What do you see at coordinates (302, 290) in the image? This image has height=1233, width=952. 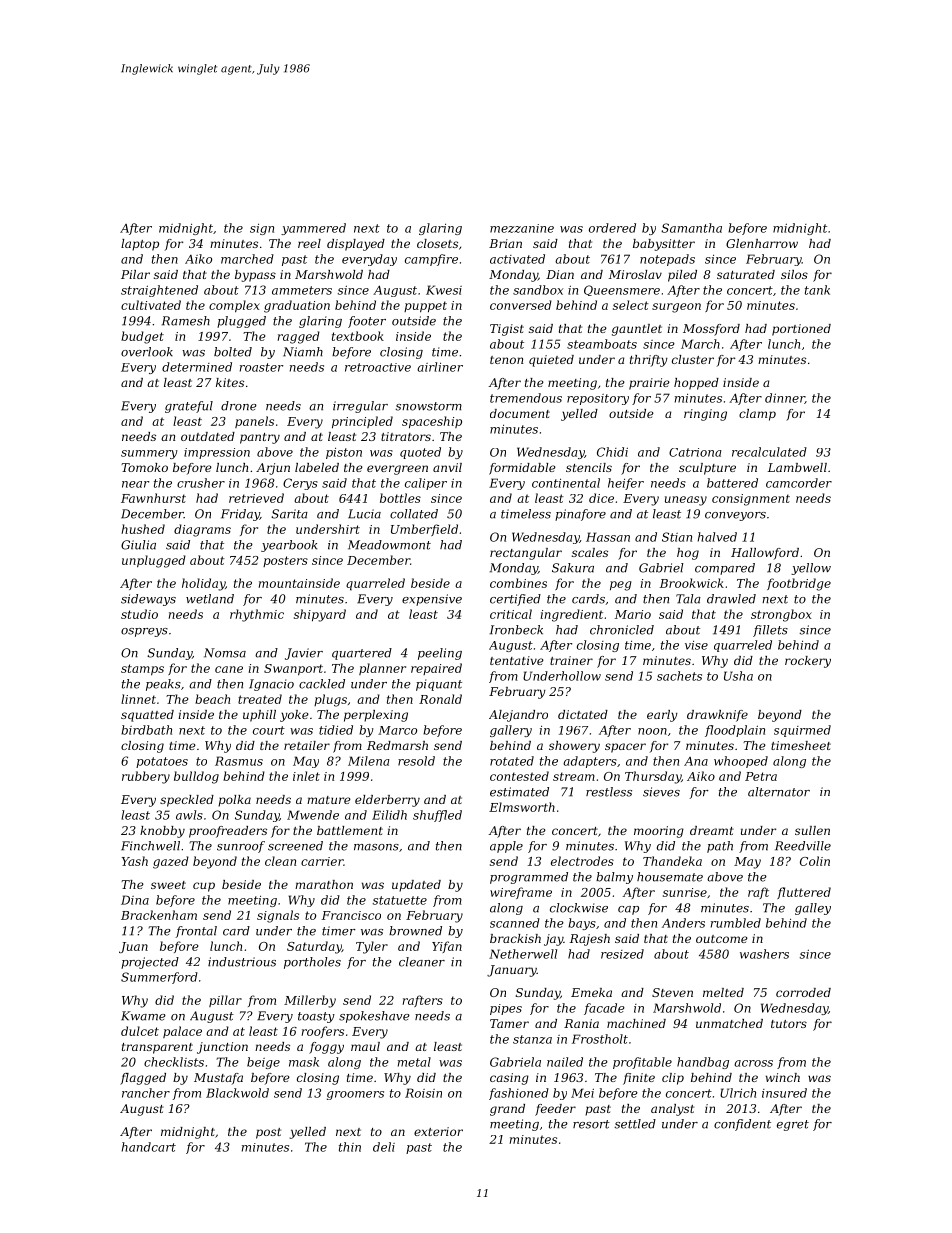 I see `ammeters` at bounding box center [302, 290].
